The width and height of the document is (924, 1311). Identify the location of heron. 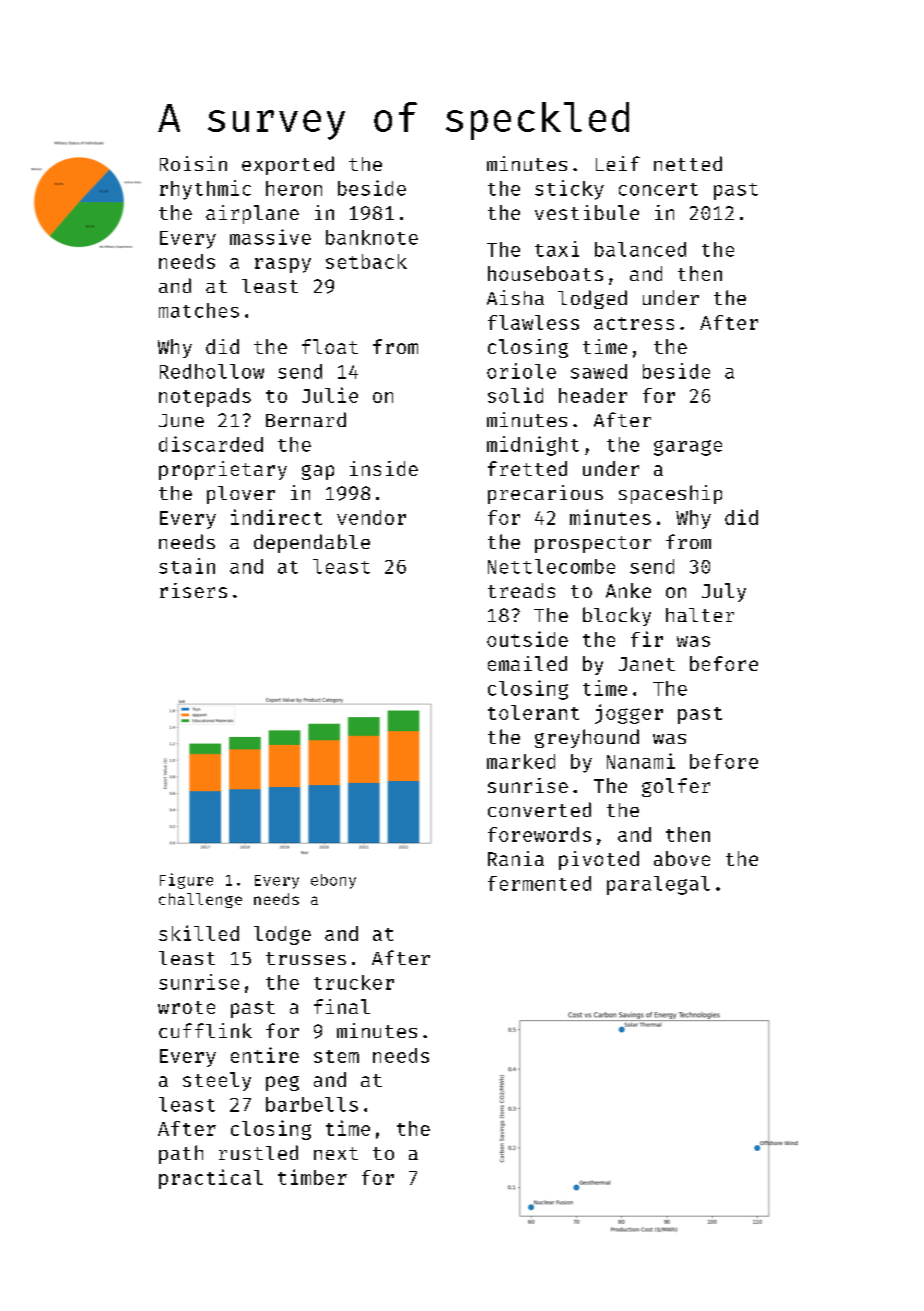
(294, 188).
